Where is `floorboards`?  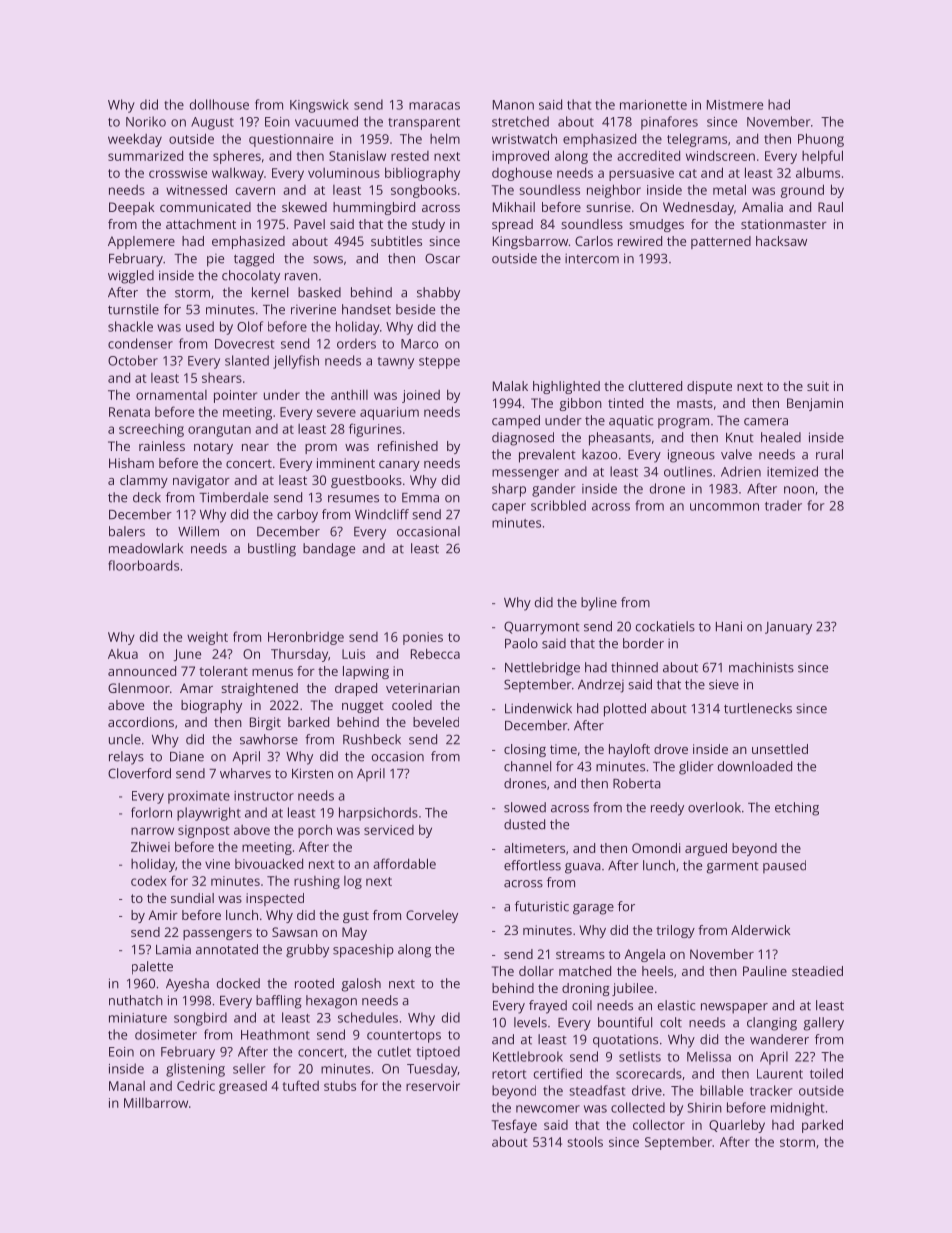
floorboards is located at coordinates (143, 565).
